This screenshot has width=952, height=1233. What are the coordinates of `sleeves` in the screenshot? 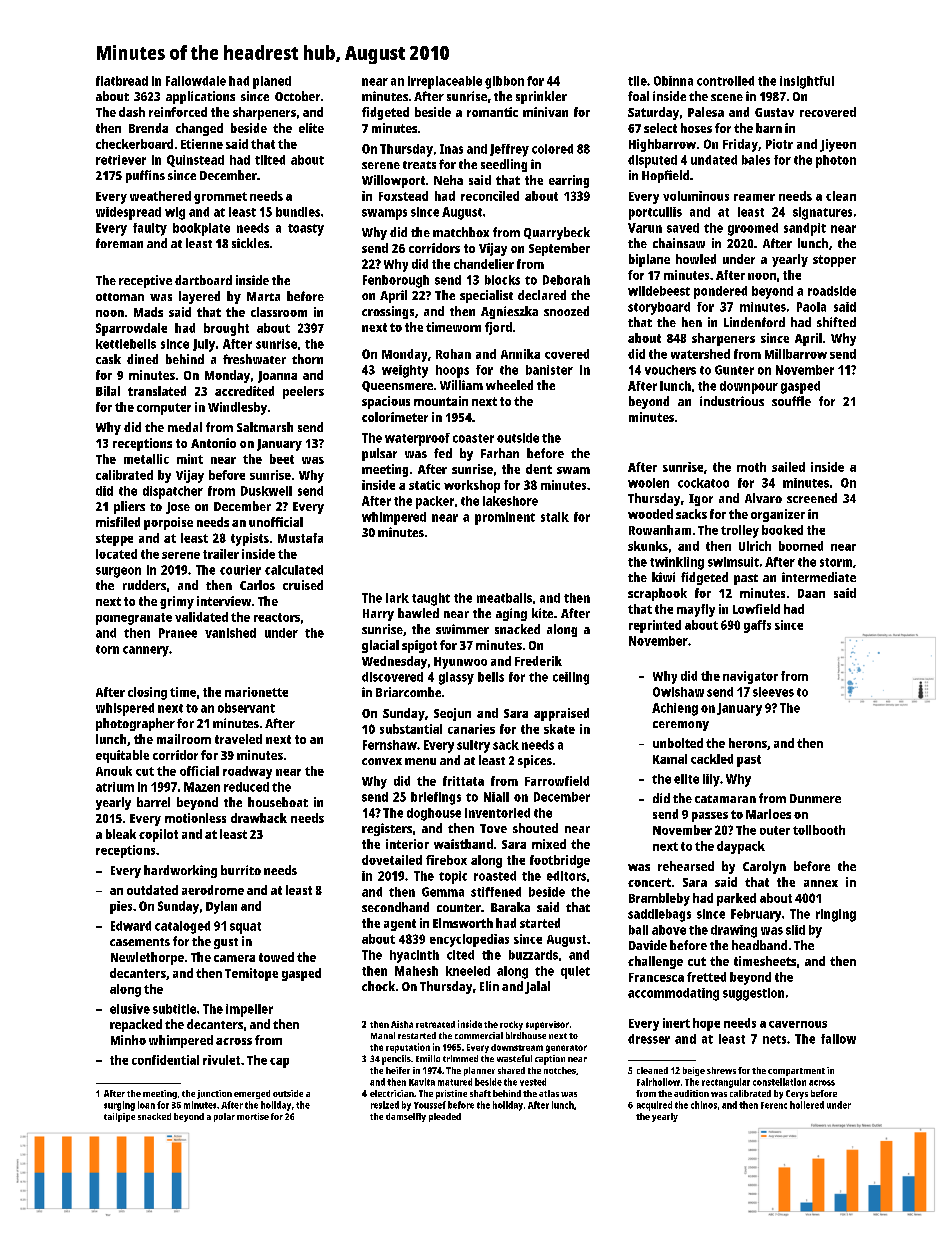 It's located at (773, 692).
